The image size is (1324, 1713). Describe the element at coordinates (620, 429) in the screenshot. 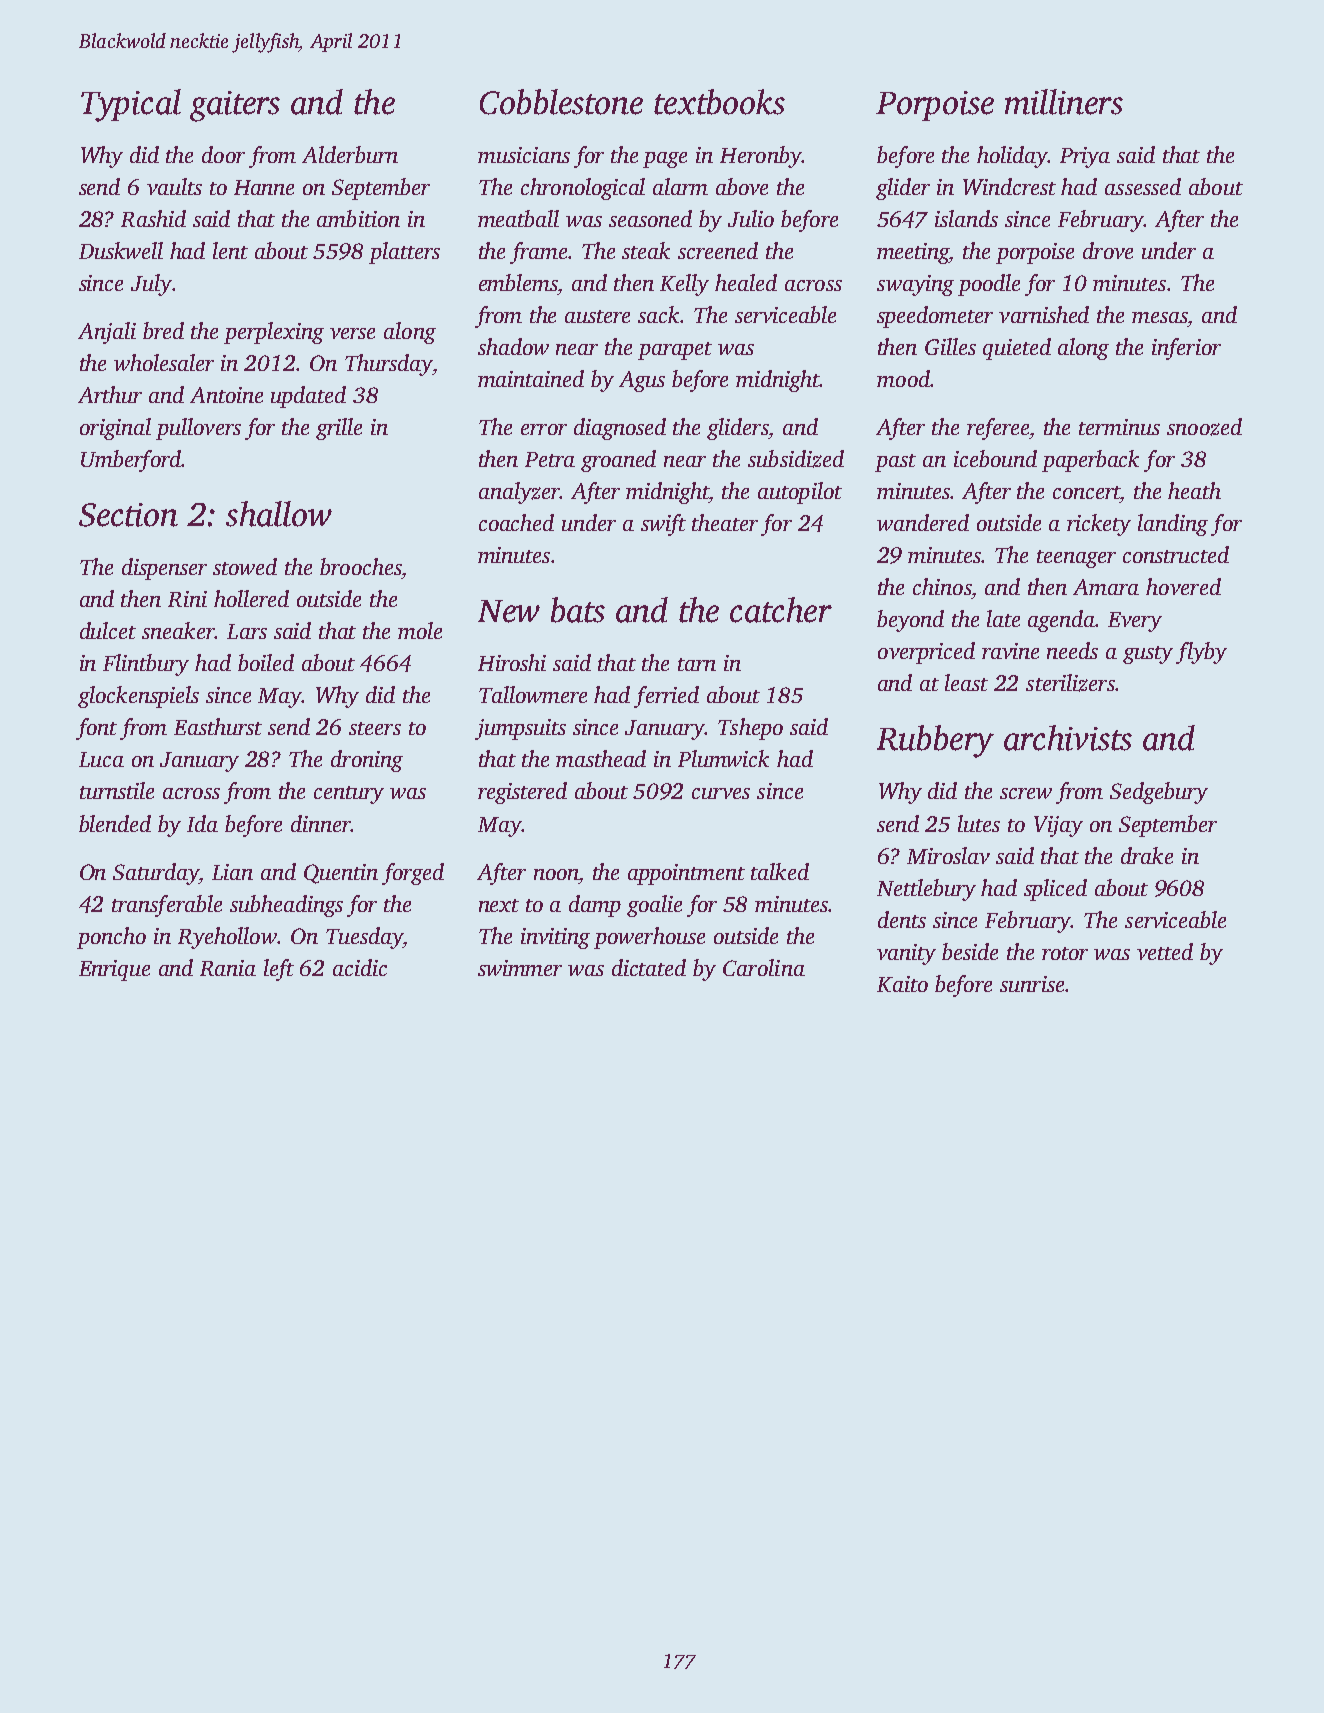

I see `diagnosed` at that location.
